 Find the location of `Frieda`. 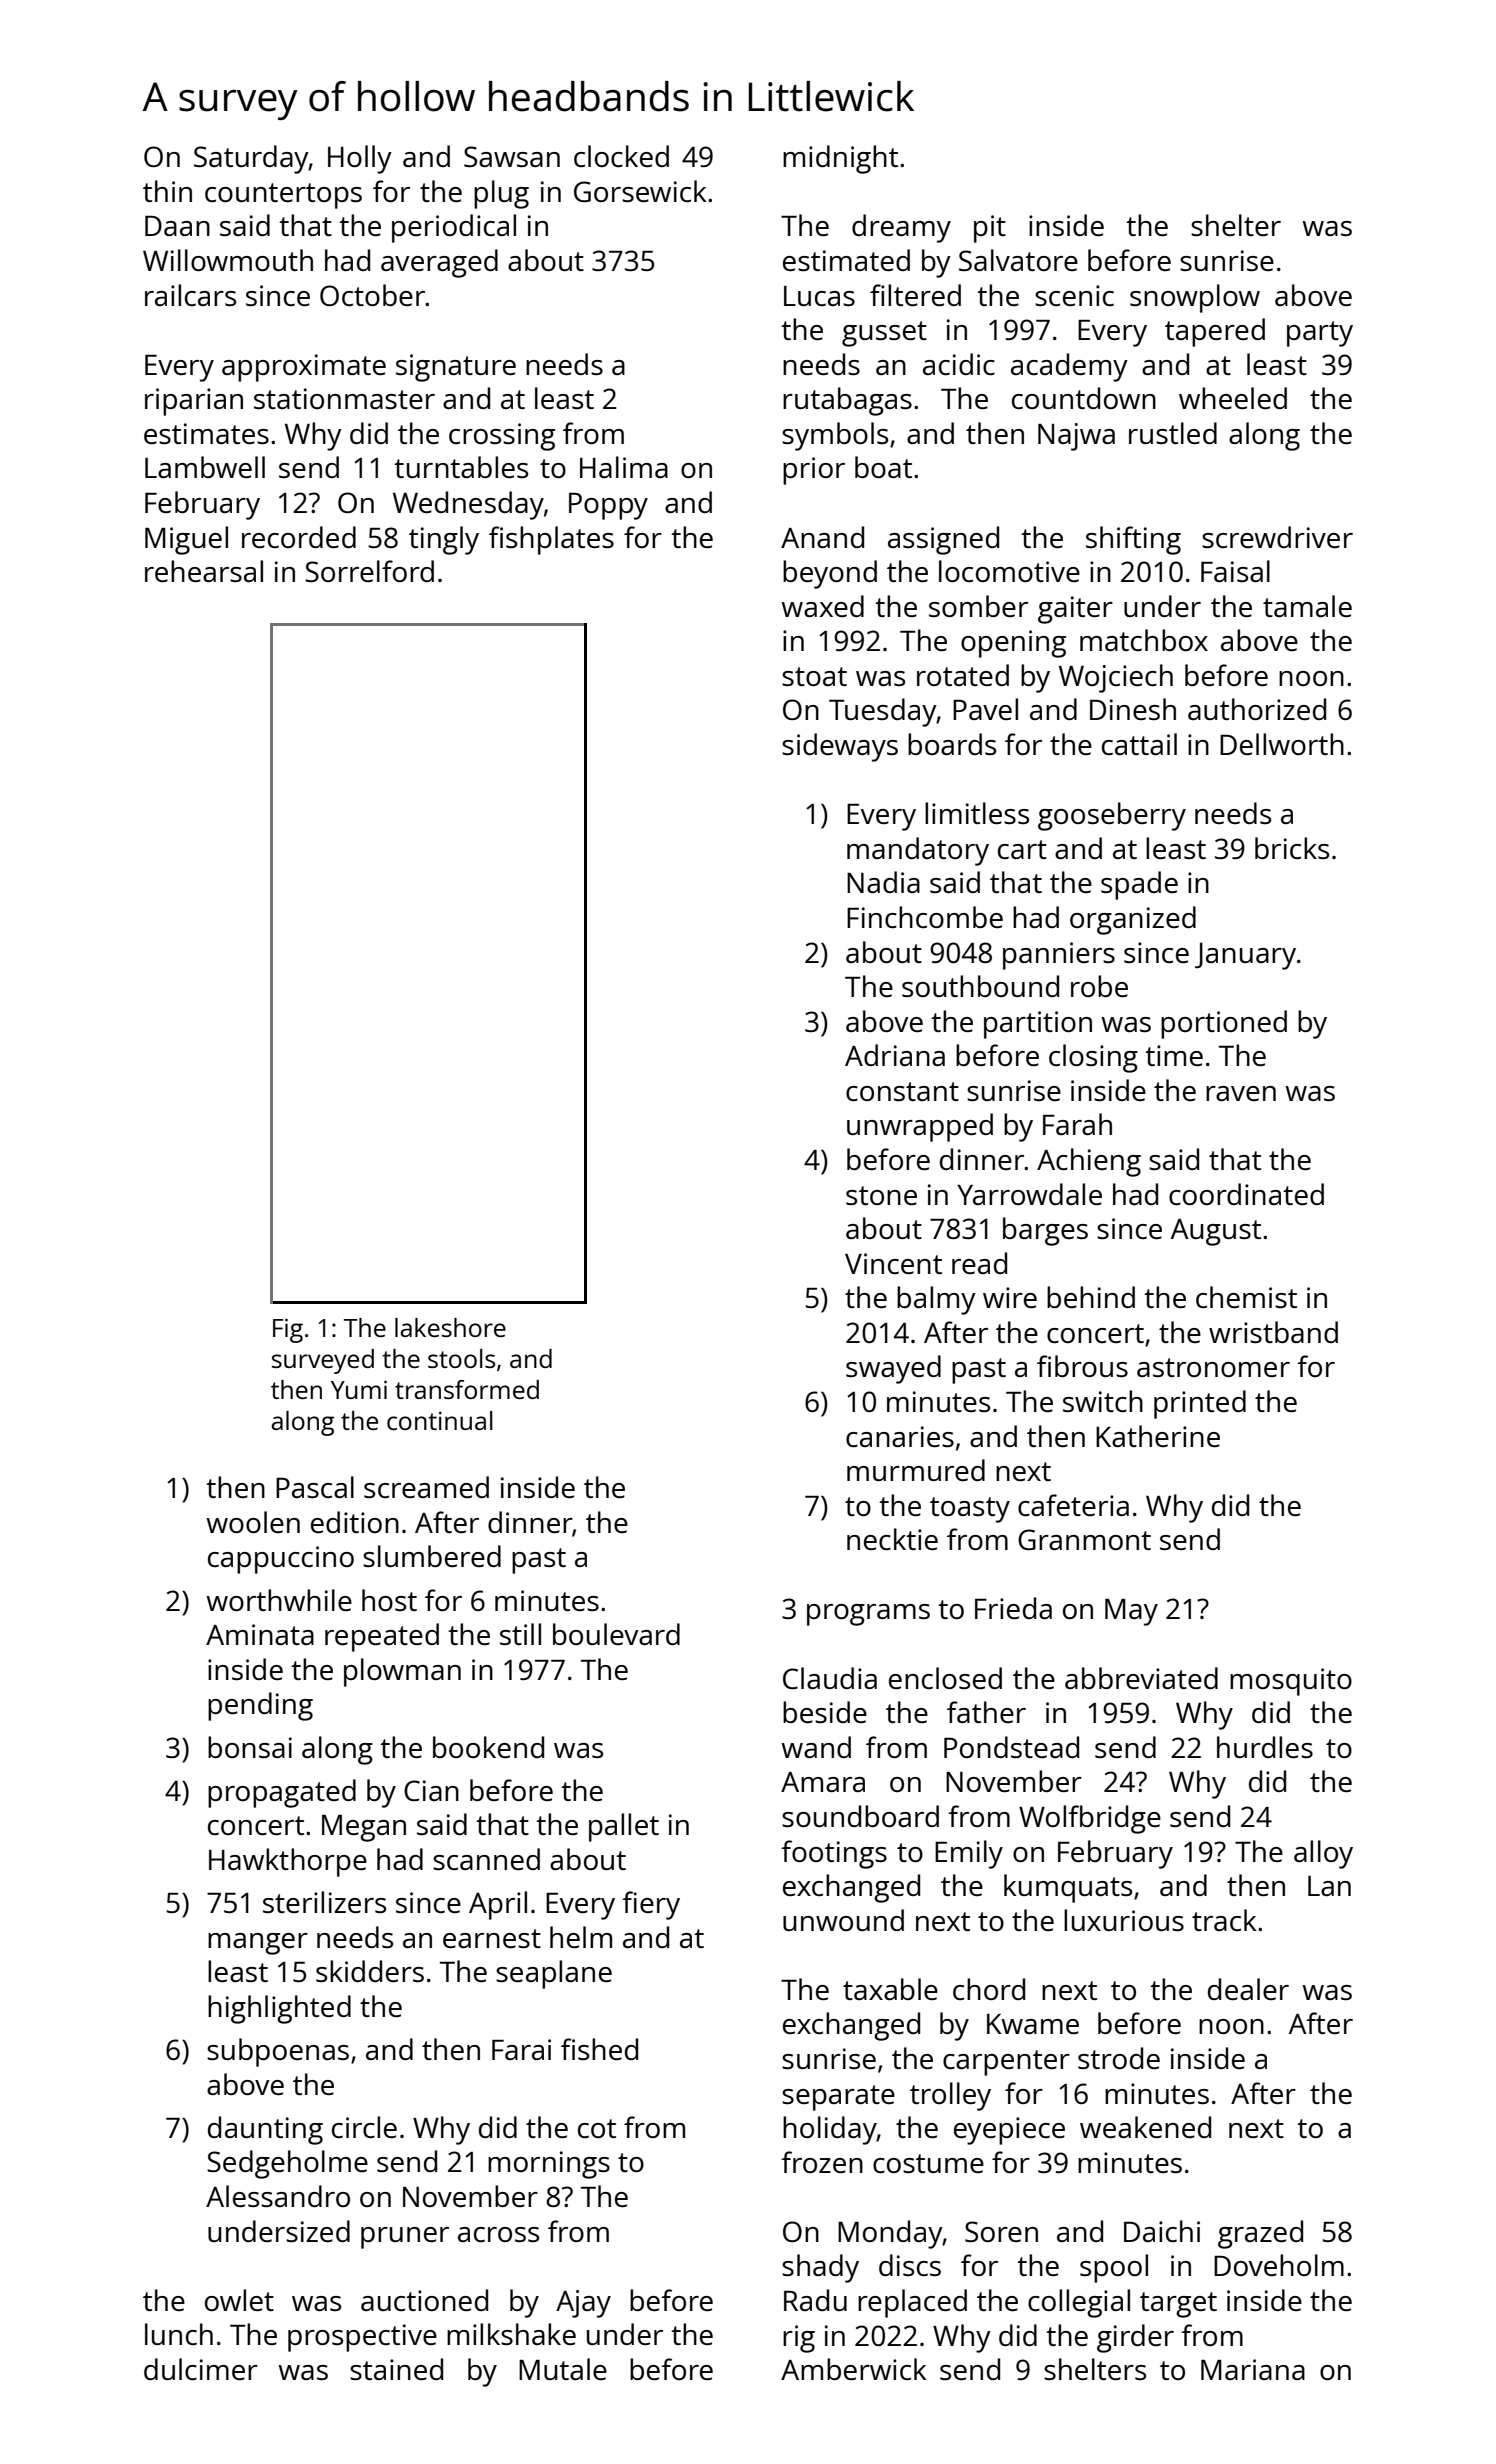

Frieda is located at coordinates (1013, 1608).
